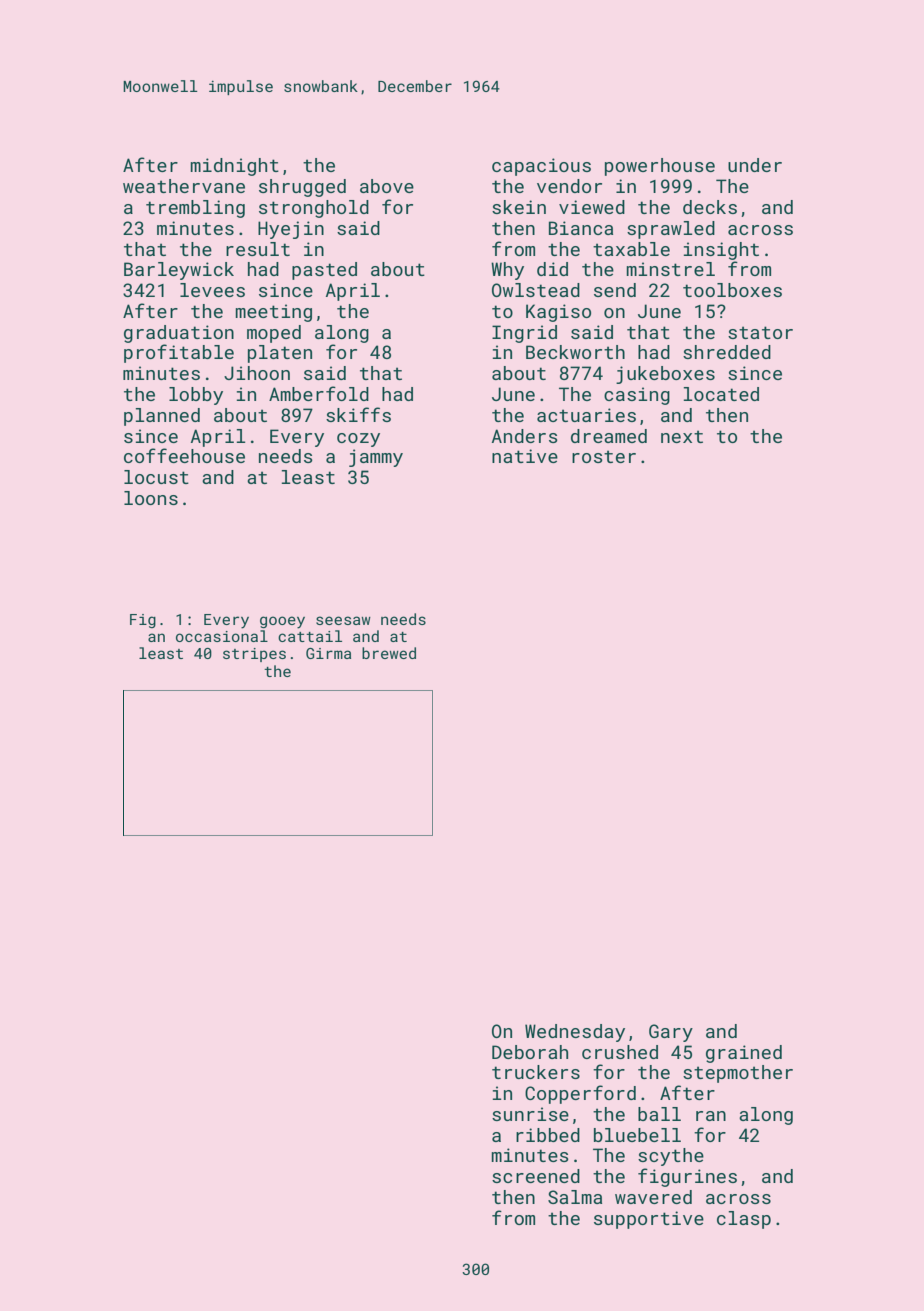  Describe the element at coordinates (536, 1176) in the image. I see `screened` at that location.
